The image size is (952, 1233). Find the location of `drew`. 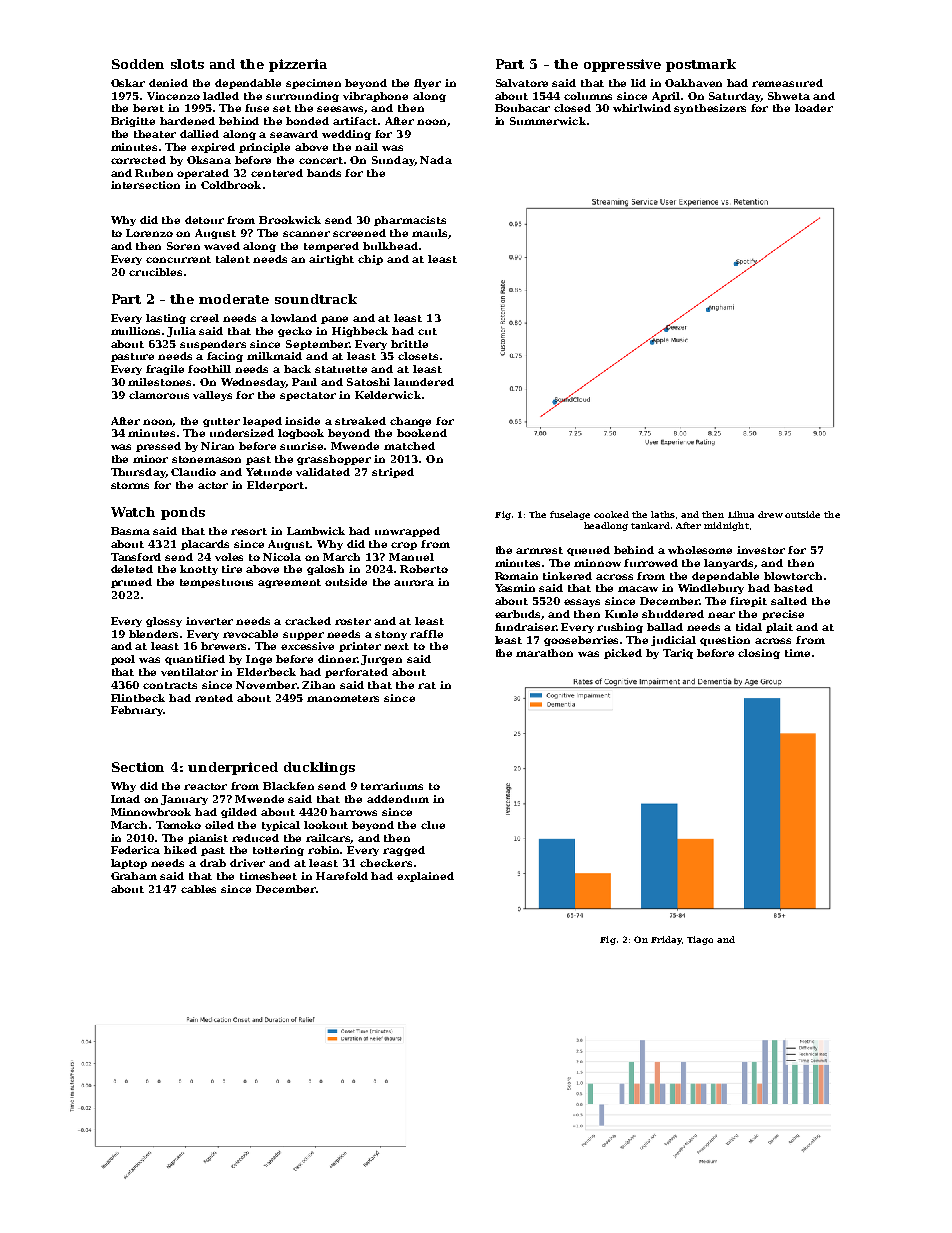

drew is located at coordinates (770, 514).
